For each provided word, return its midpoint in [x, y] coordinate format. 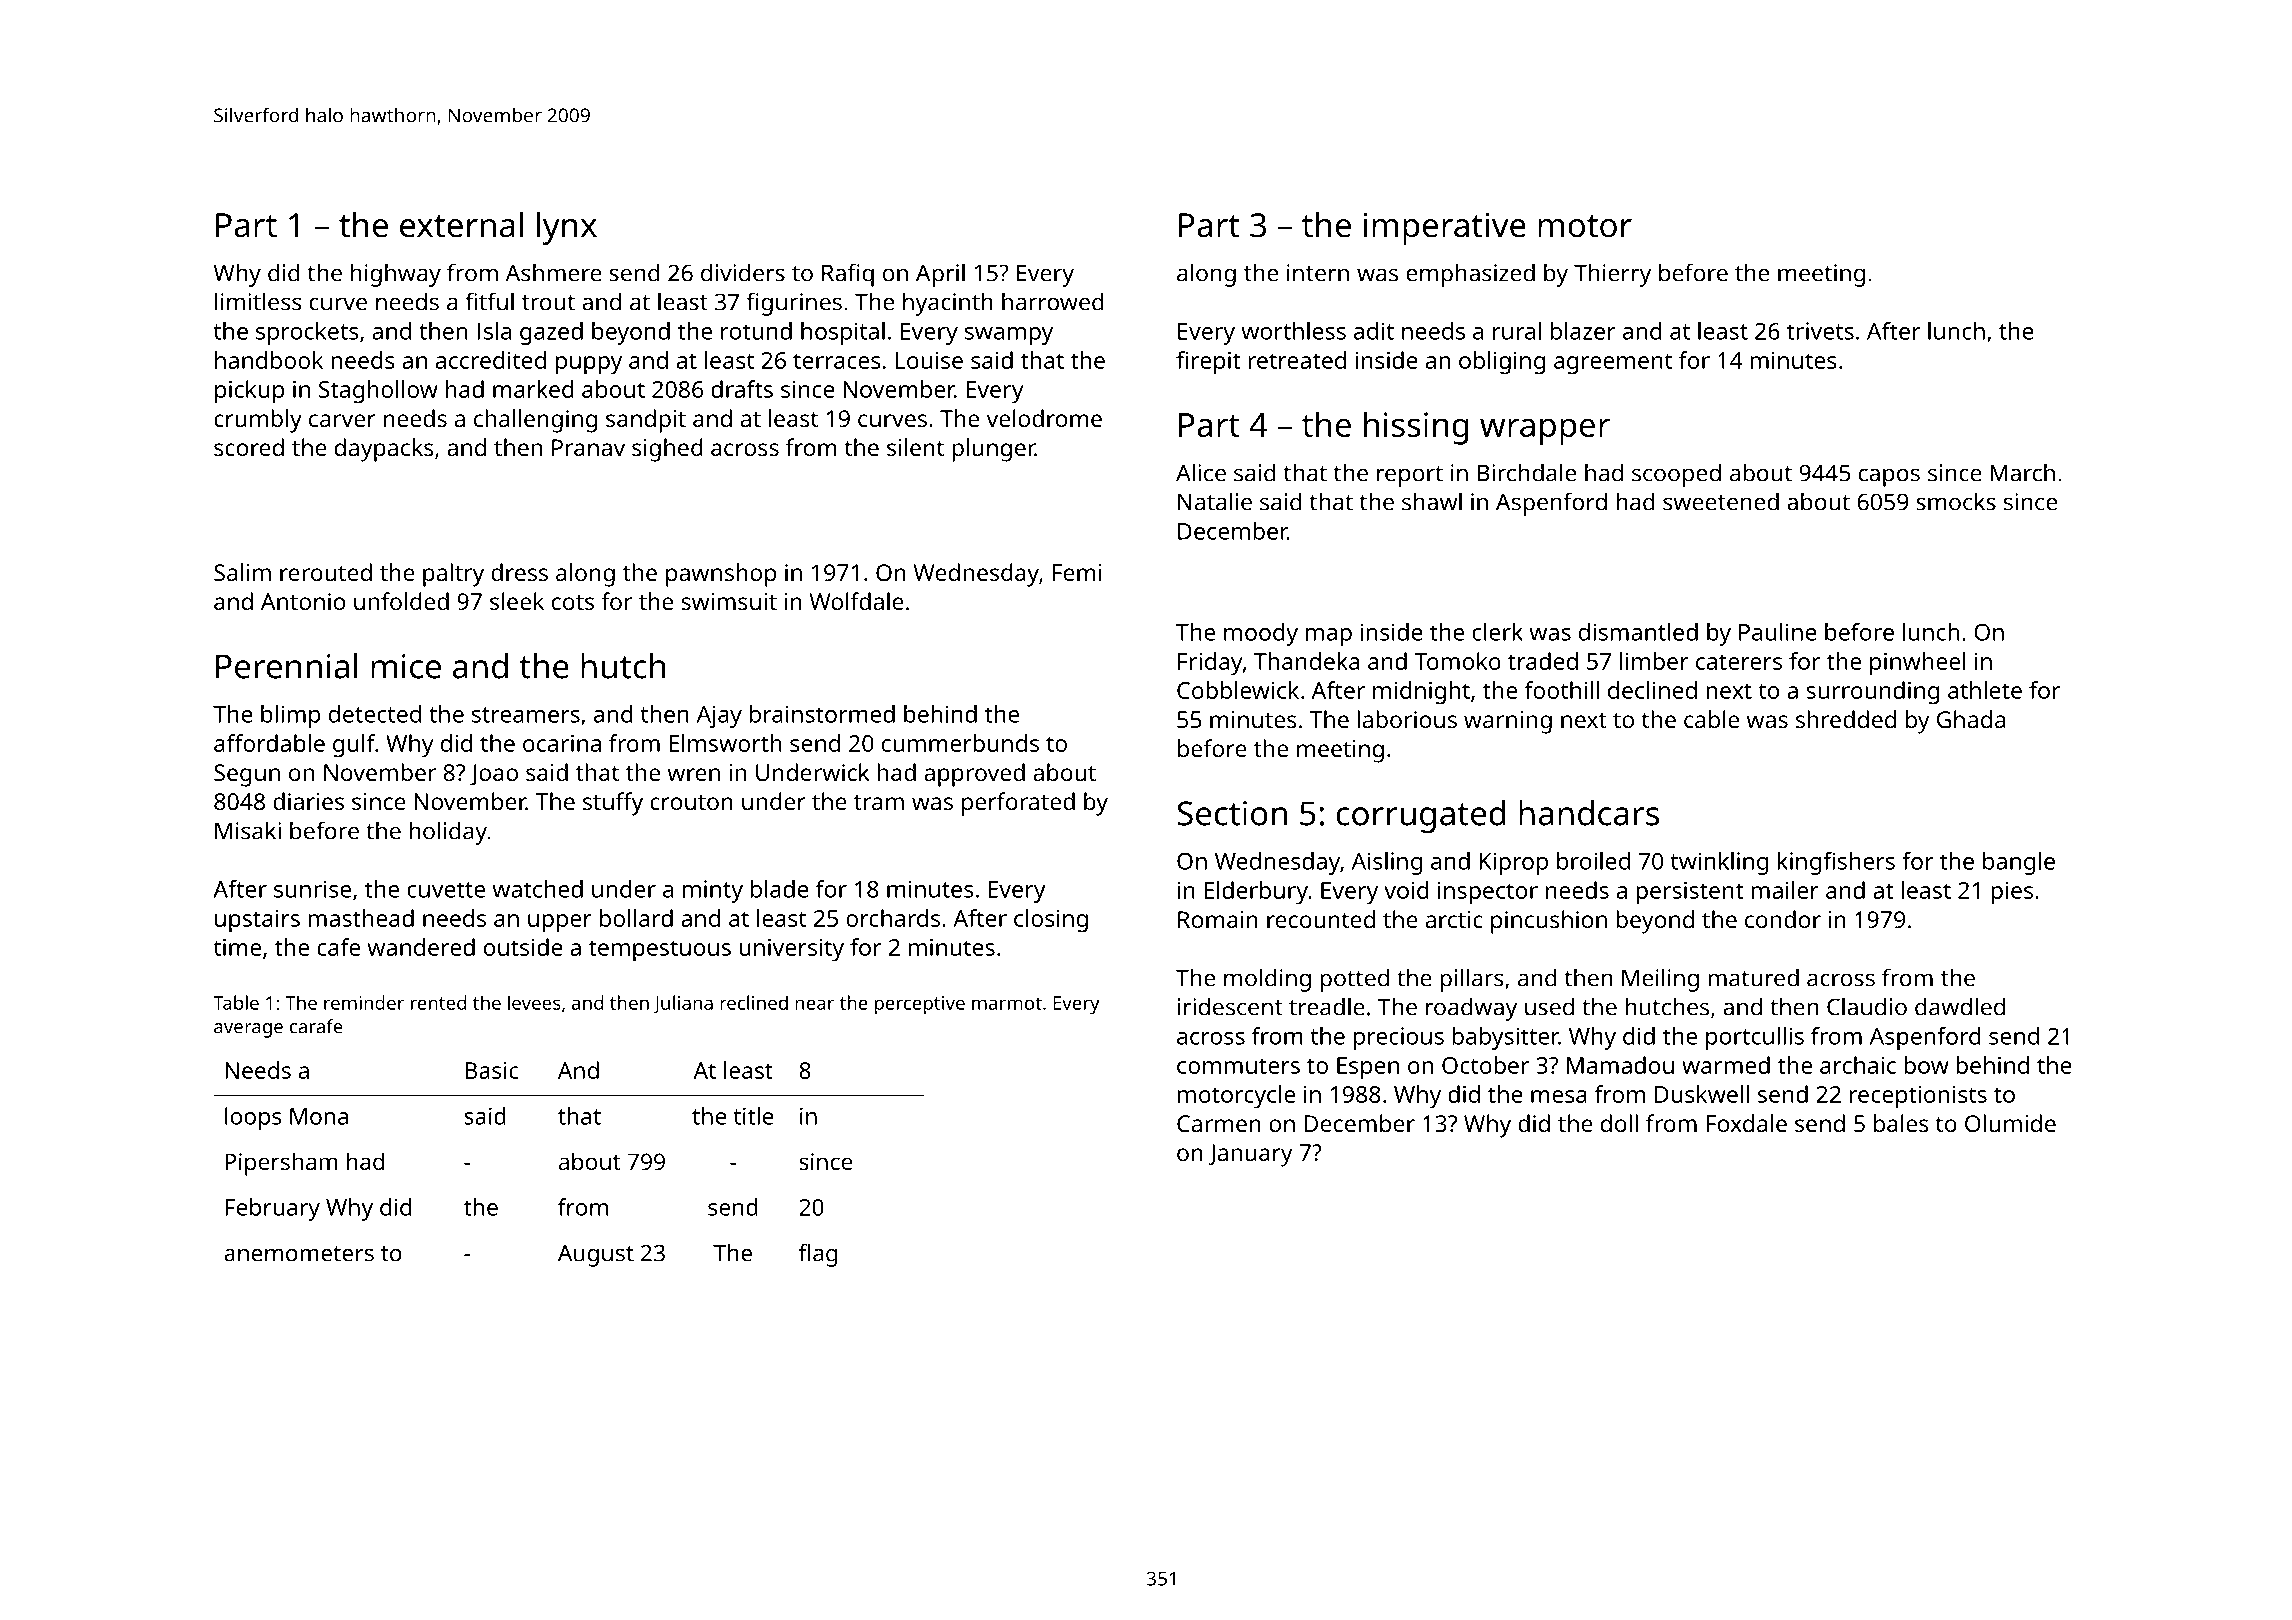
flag [818, 1255]
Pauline [1778, 632]
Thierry [1612, 275]
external [461, 225]
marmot [1007, 1003]
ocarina [562, 743]
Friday [1210, 664]
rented [438, 1002]
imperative [1445, 228]
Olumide [2010, 1123]
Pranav [588, 447]
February [273, 1209]
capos [1889, 477]
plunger [993, 450]
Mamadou [1620, 1065]
